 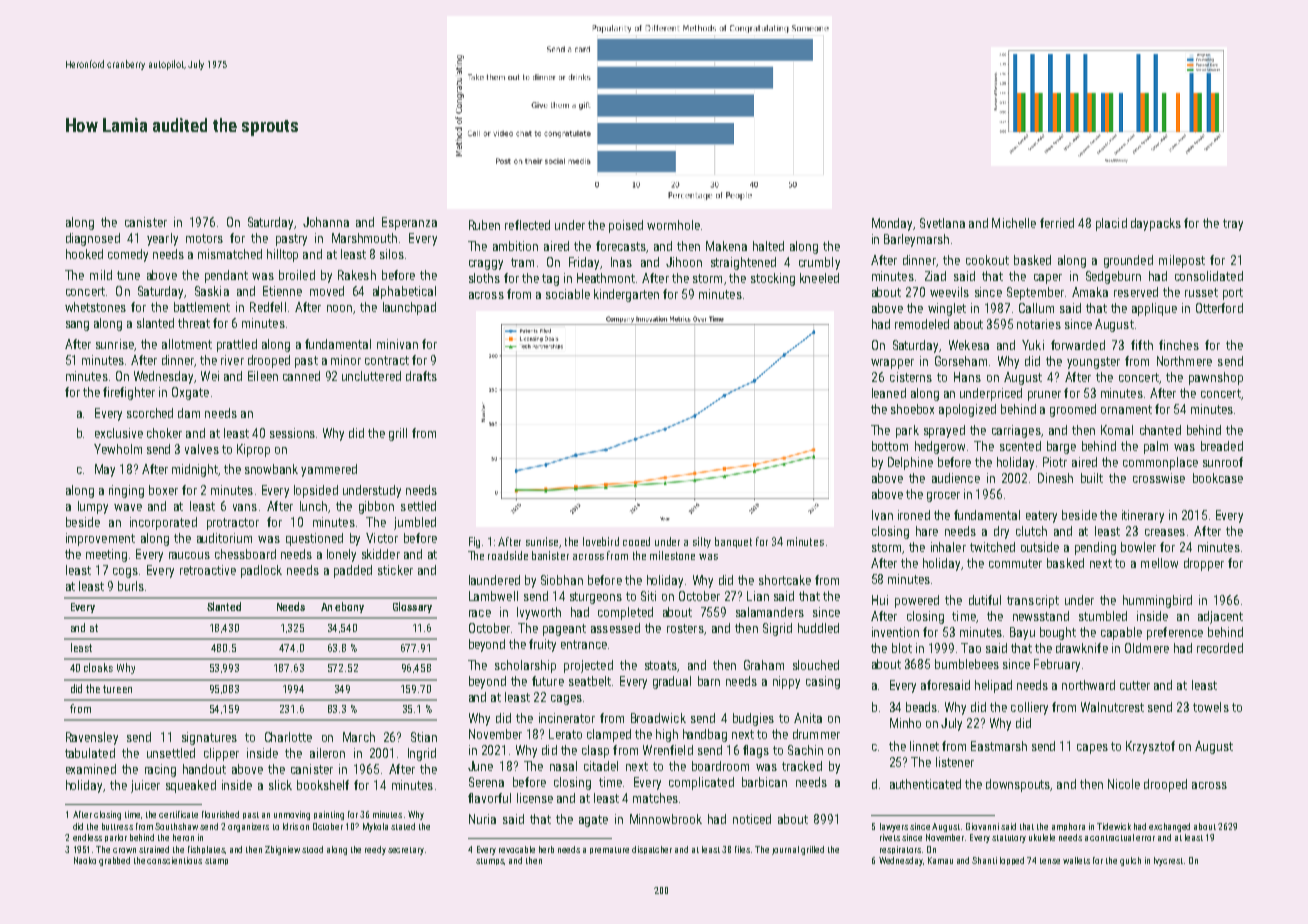 What do you see at coordinates (1039, 324) in the screenshot?
I see `notaries` at bounding box center [1039, 324].
